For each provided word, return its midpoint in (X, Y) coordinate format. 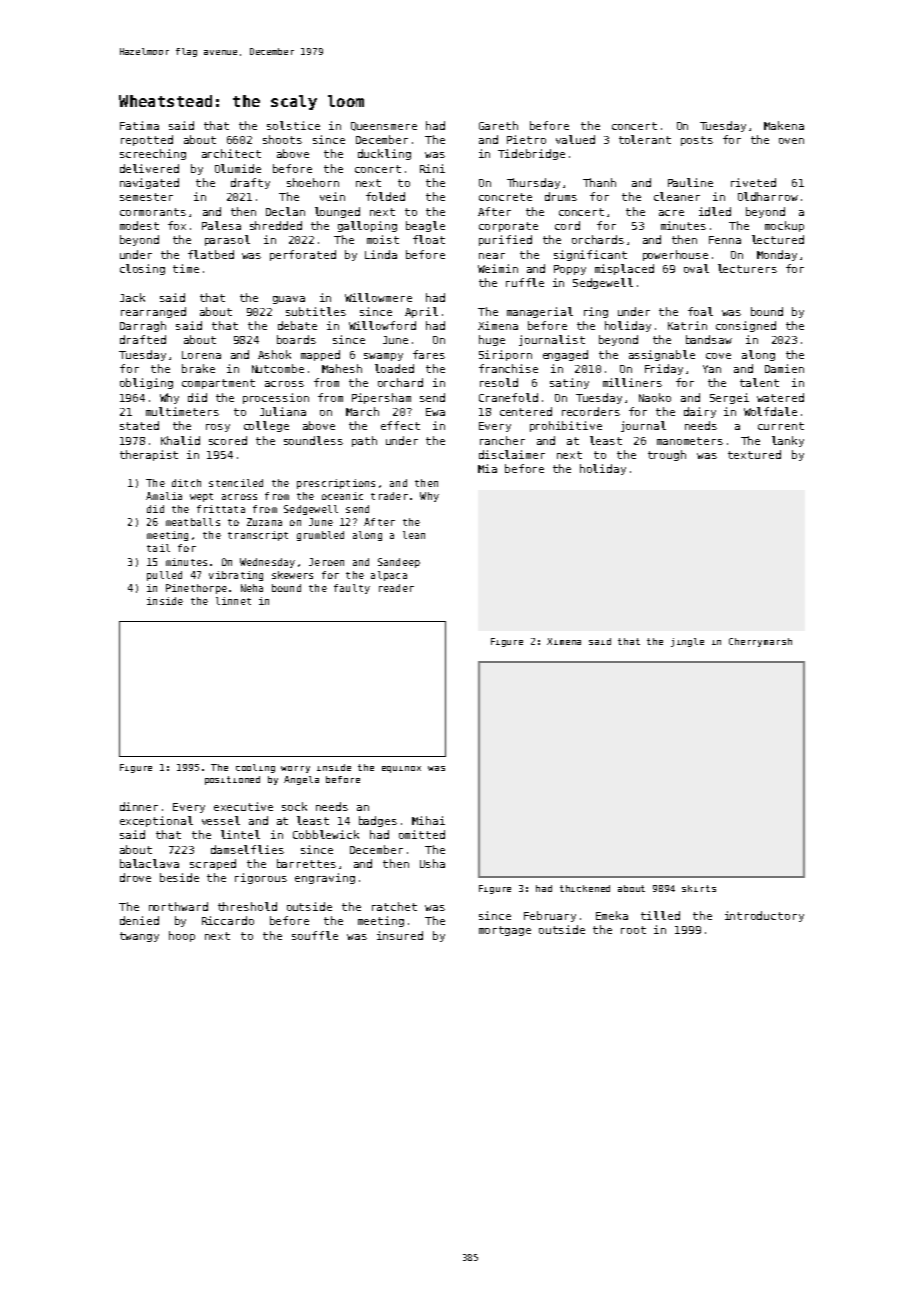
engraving (325, 878)
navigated (149, 183)
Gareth (498, 125)
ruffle (525, 282)
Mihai (428, 820)
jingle (687, 642)
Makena (784, 125)
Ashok (274, 354)
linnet (233, 601)
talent (759, 382)
